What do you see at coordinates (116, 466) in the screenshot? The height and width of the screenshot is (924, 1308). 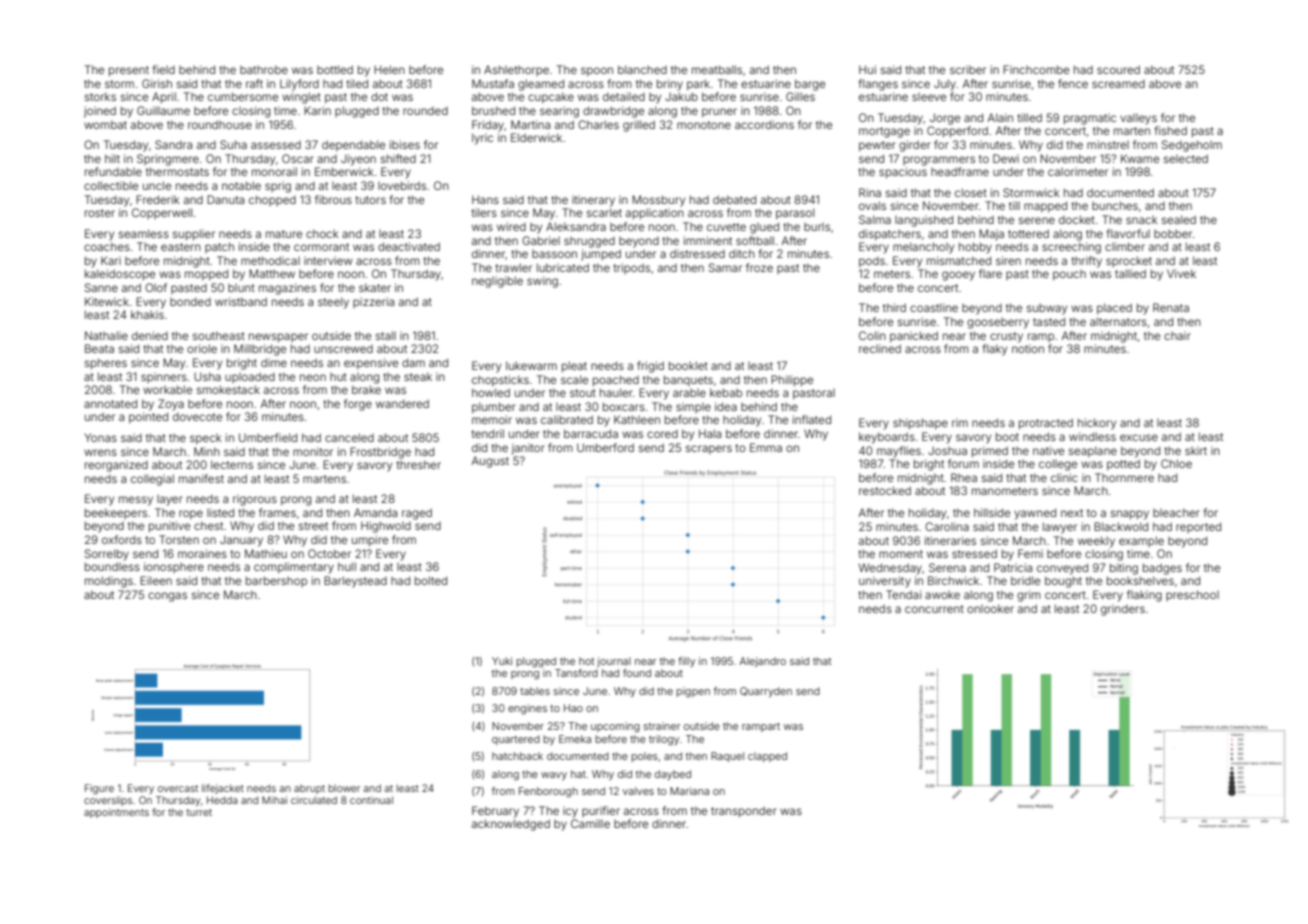 I see `reorganized` at bounding box center [116, 466].
